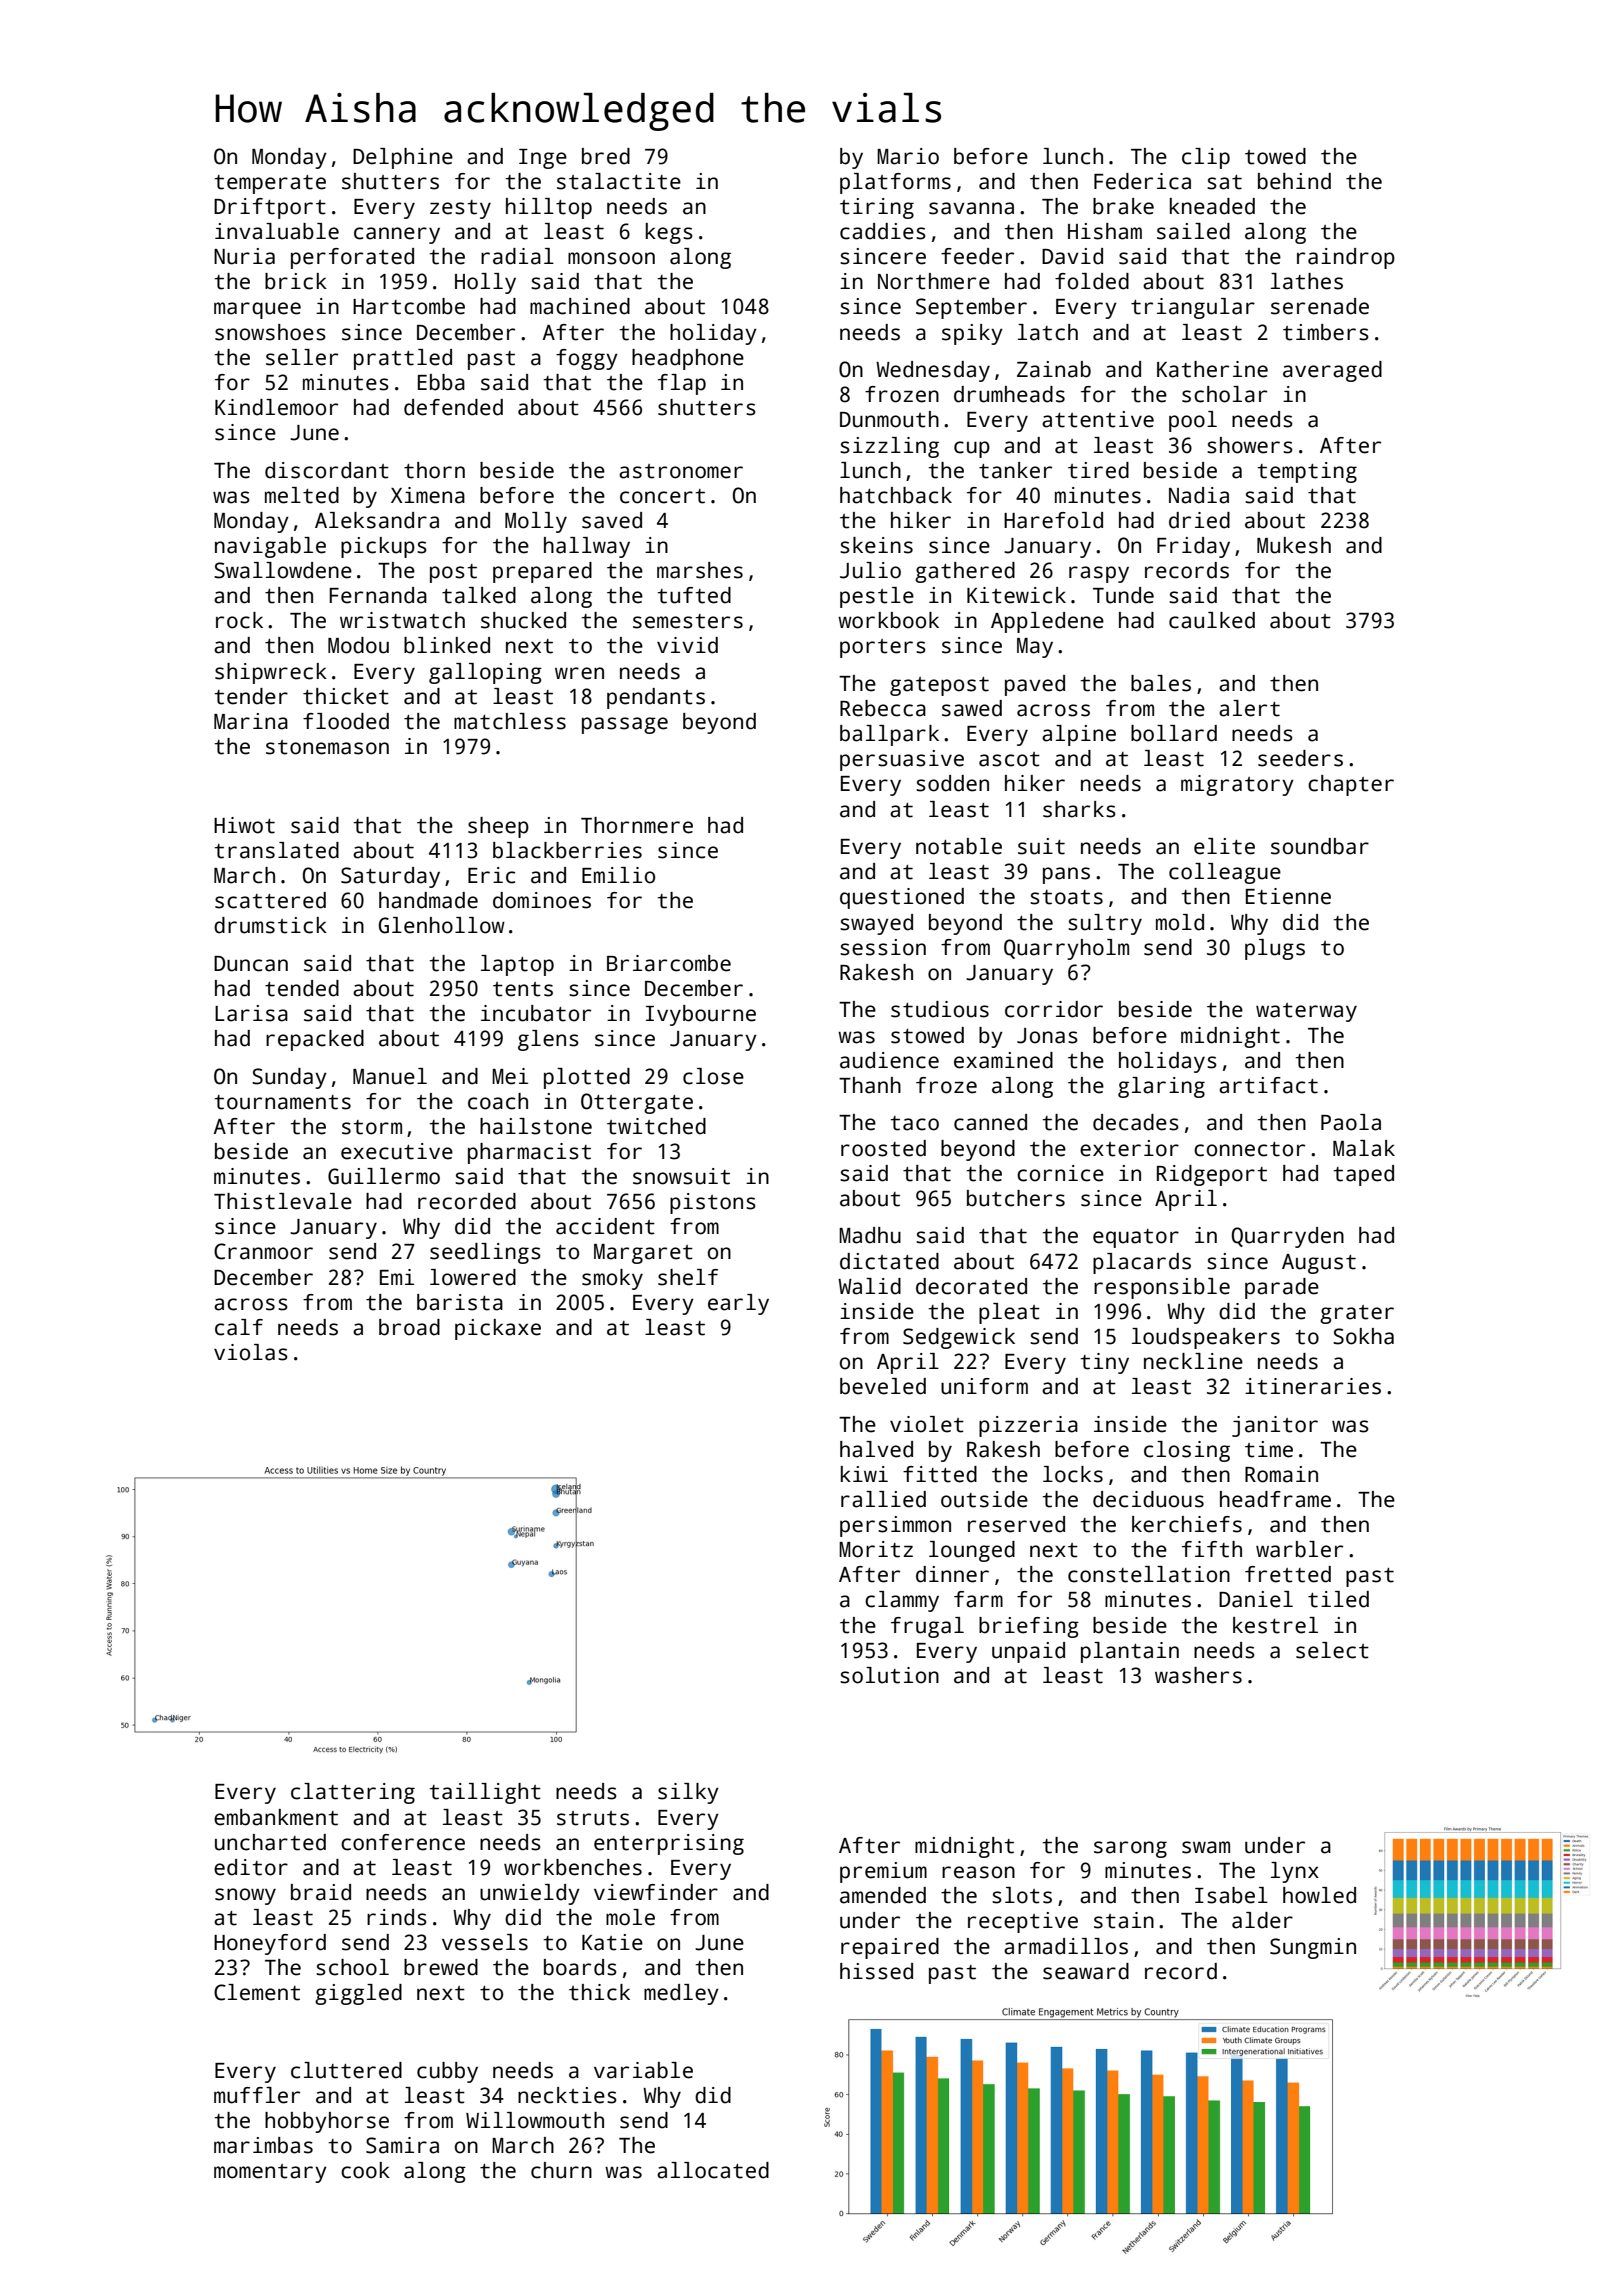 This page has width=1620, height=2292. What do you see at coordinates (1161, 1087) in the page?
I see `glaring` at bounding box center [1161, 1087].
